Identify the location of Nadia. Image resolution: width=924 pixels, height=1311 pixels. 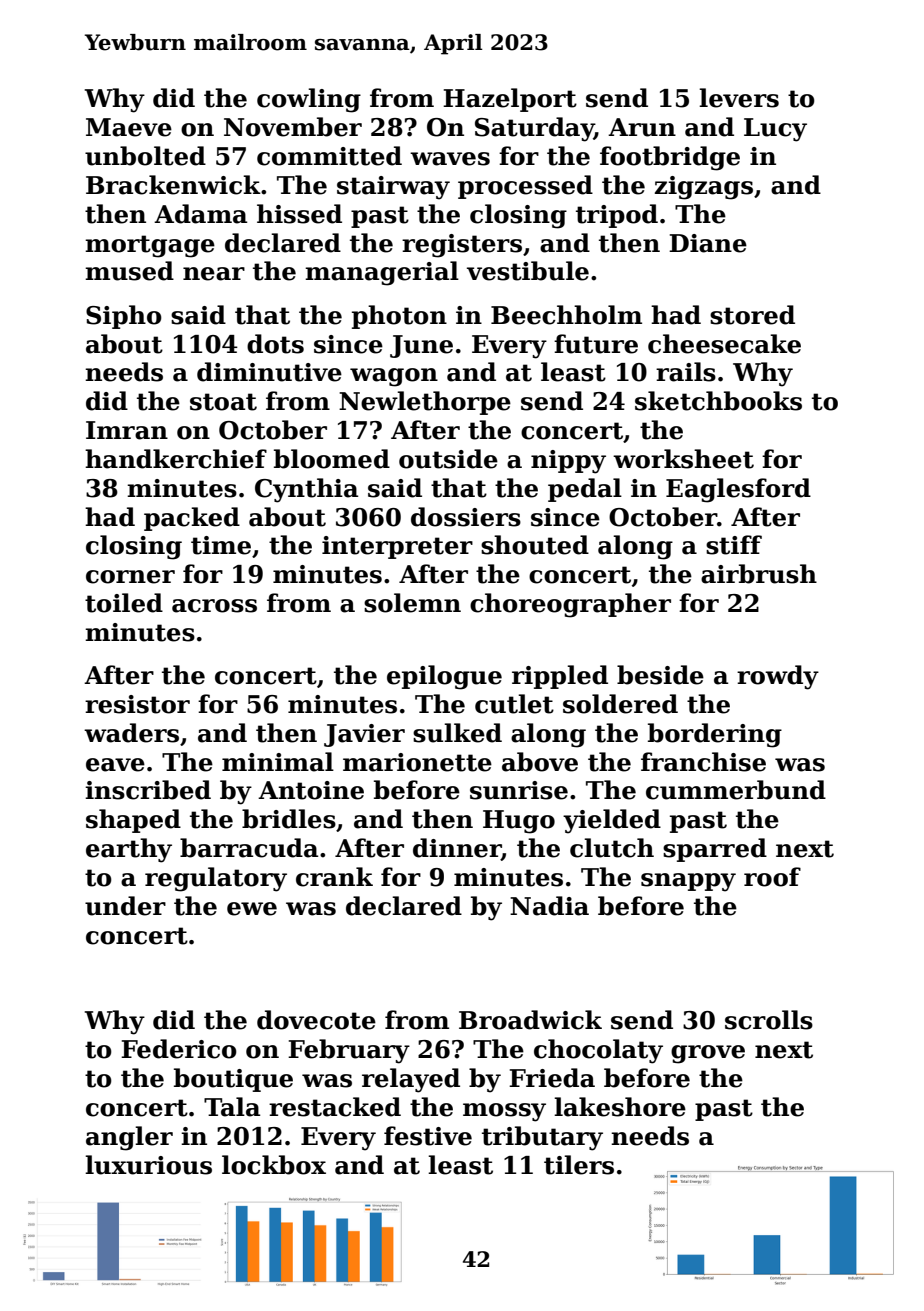
(549, 906).
